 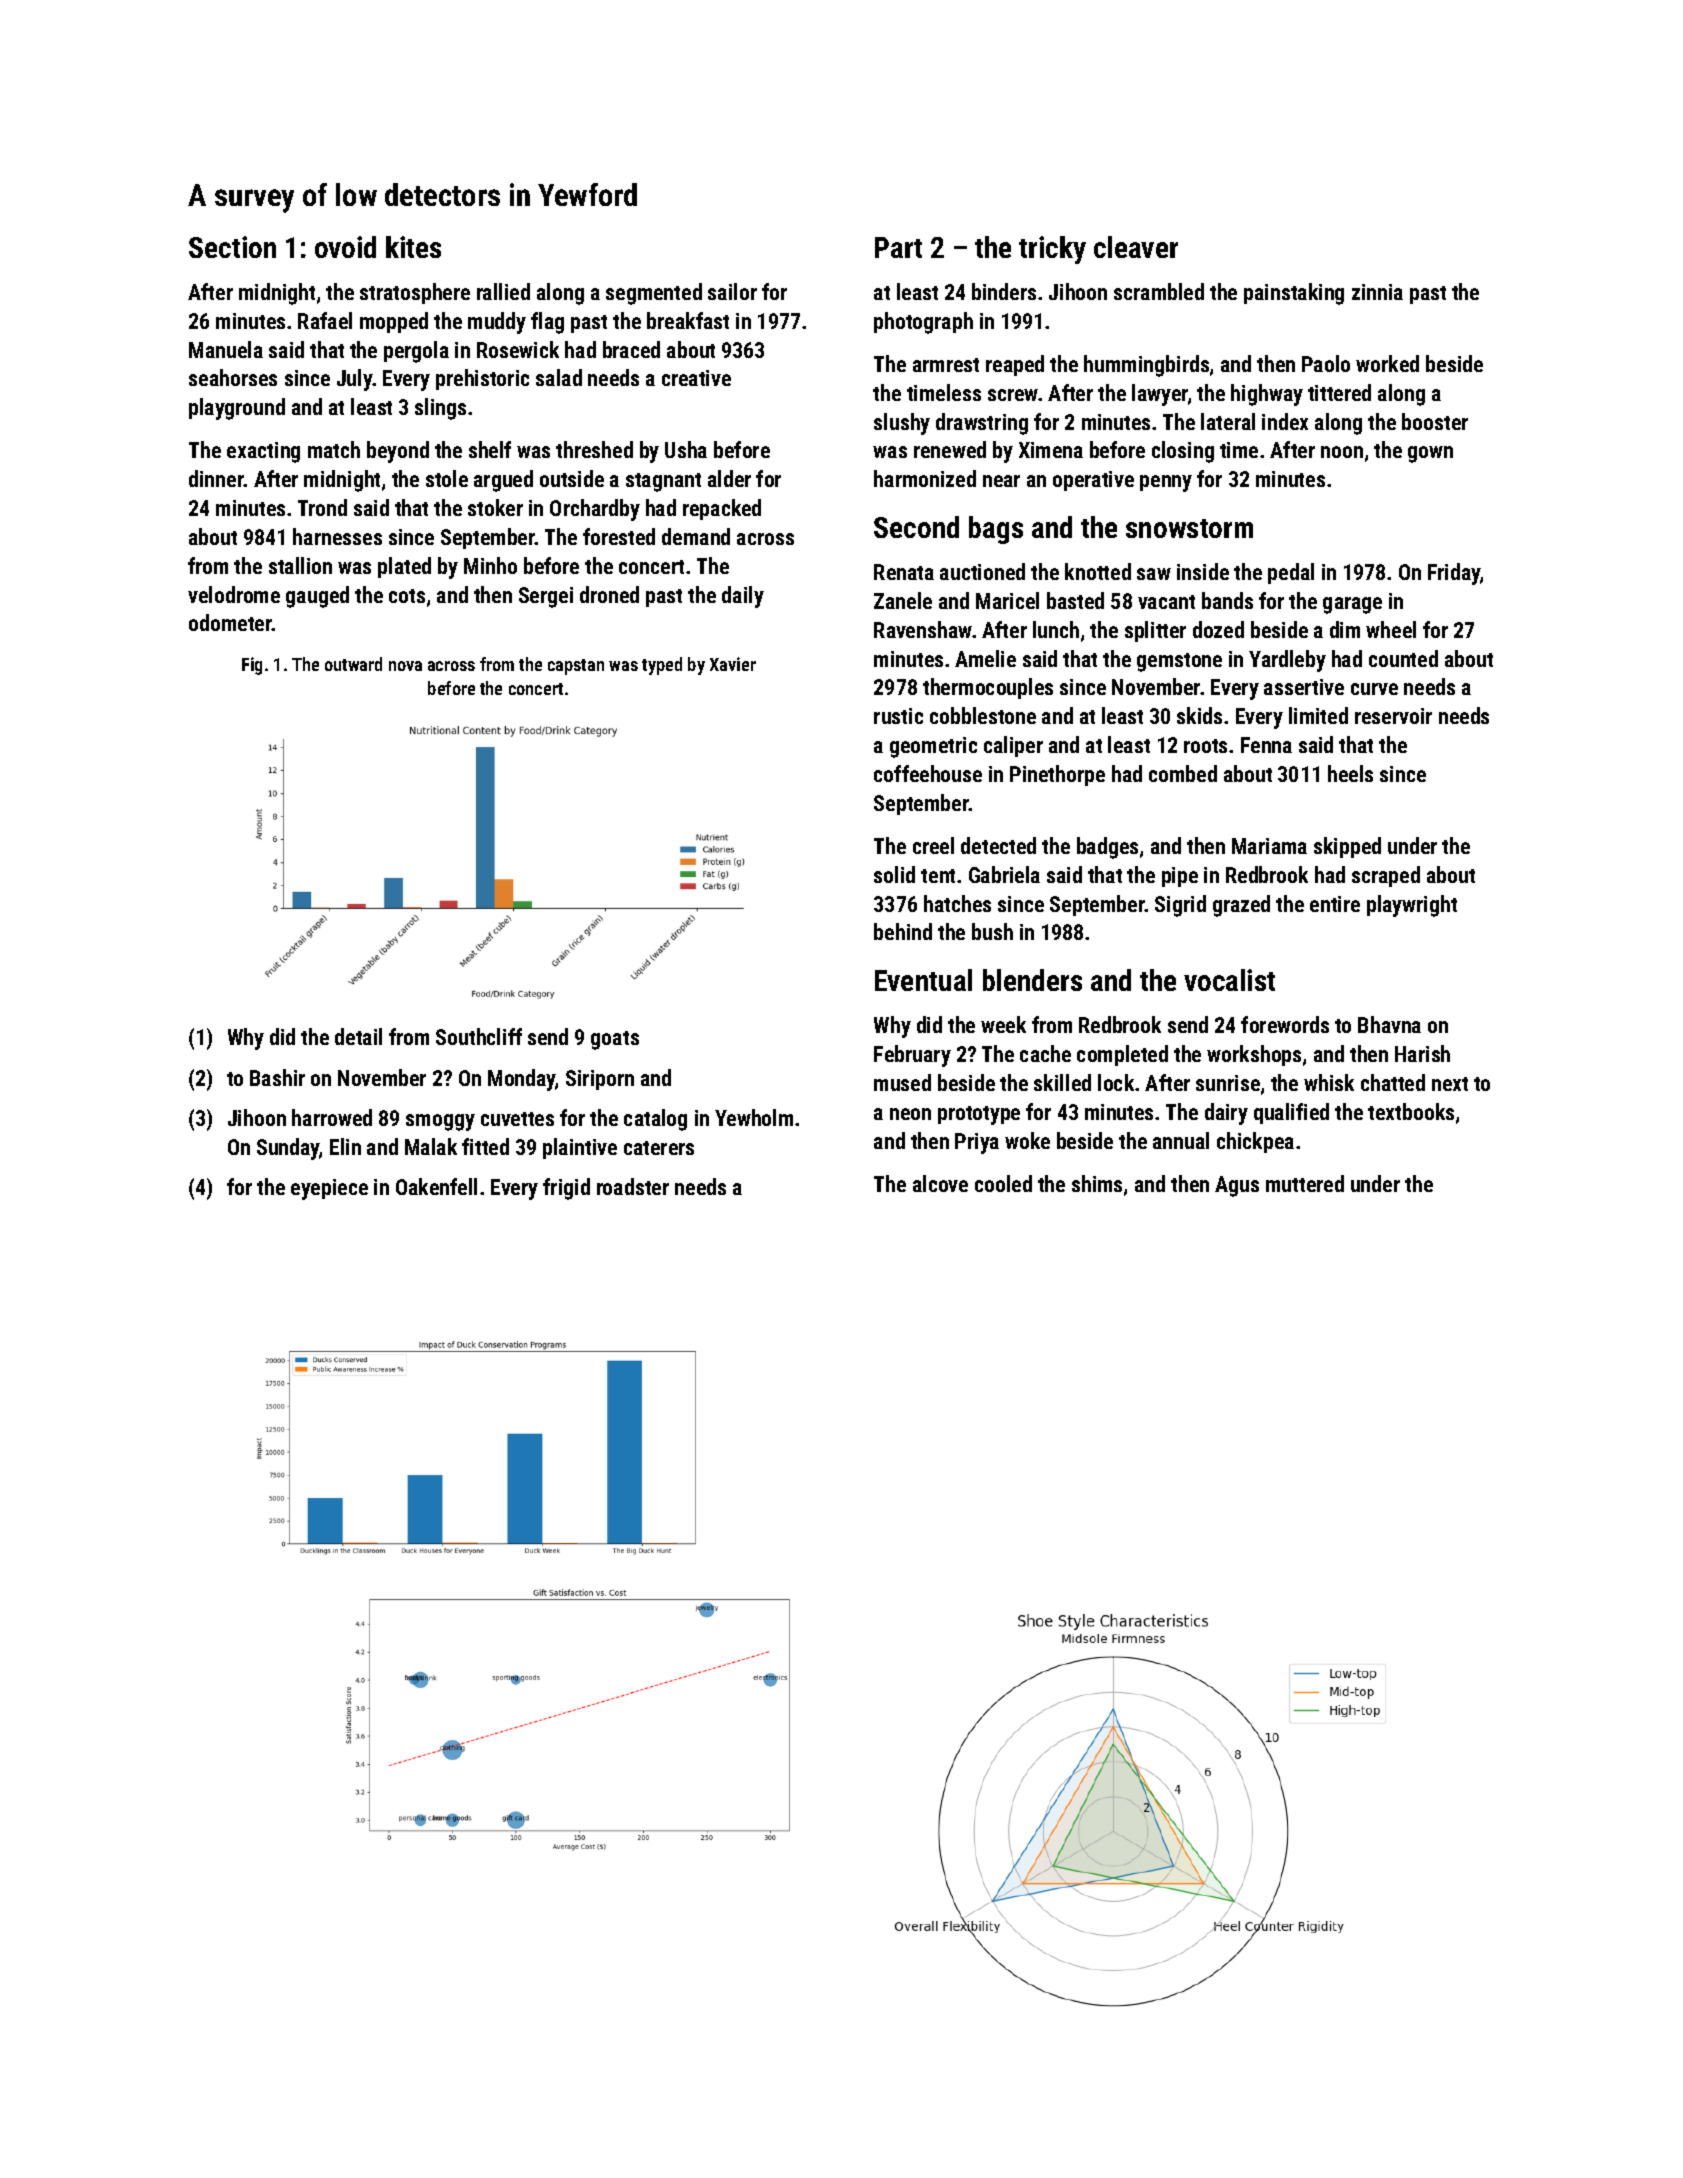 What do you see at coordinates (413, 247) in the screenshot?
I see `kites` at bounding box center [413, 247].
